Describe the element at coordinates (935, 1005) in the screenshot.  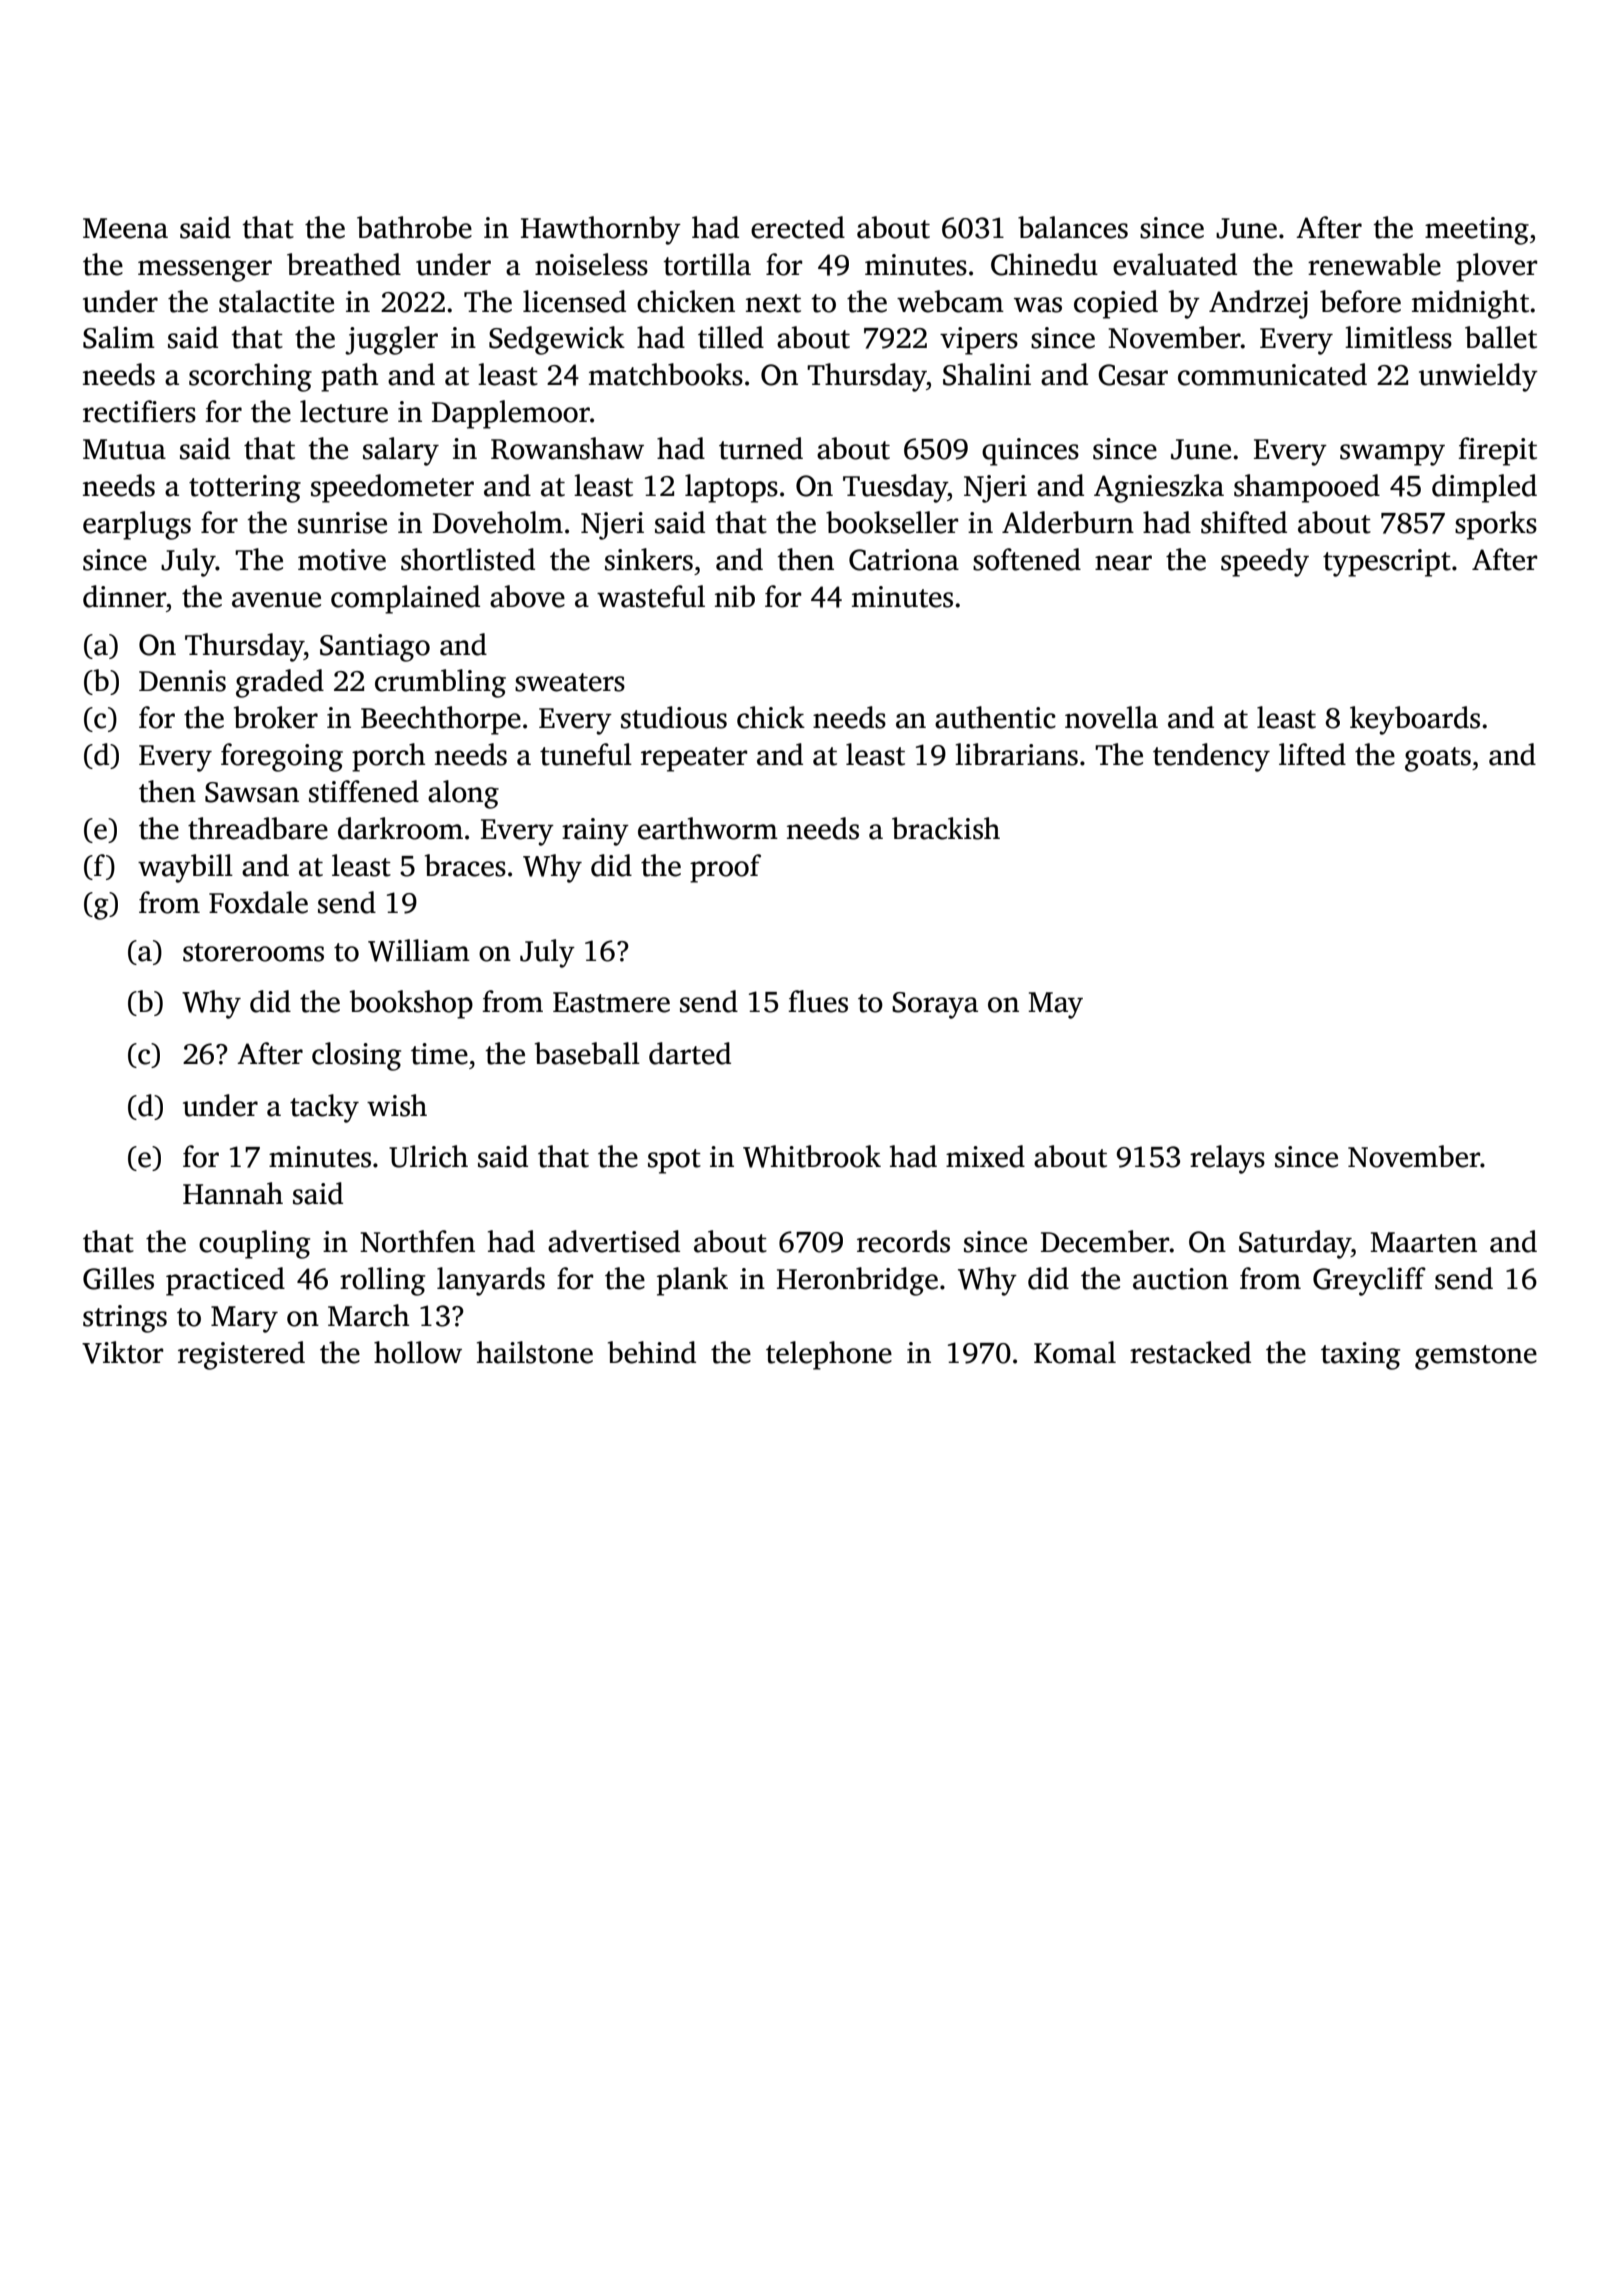
I see `Soraya` at that location.
